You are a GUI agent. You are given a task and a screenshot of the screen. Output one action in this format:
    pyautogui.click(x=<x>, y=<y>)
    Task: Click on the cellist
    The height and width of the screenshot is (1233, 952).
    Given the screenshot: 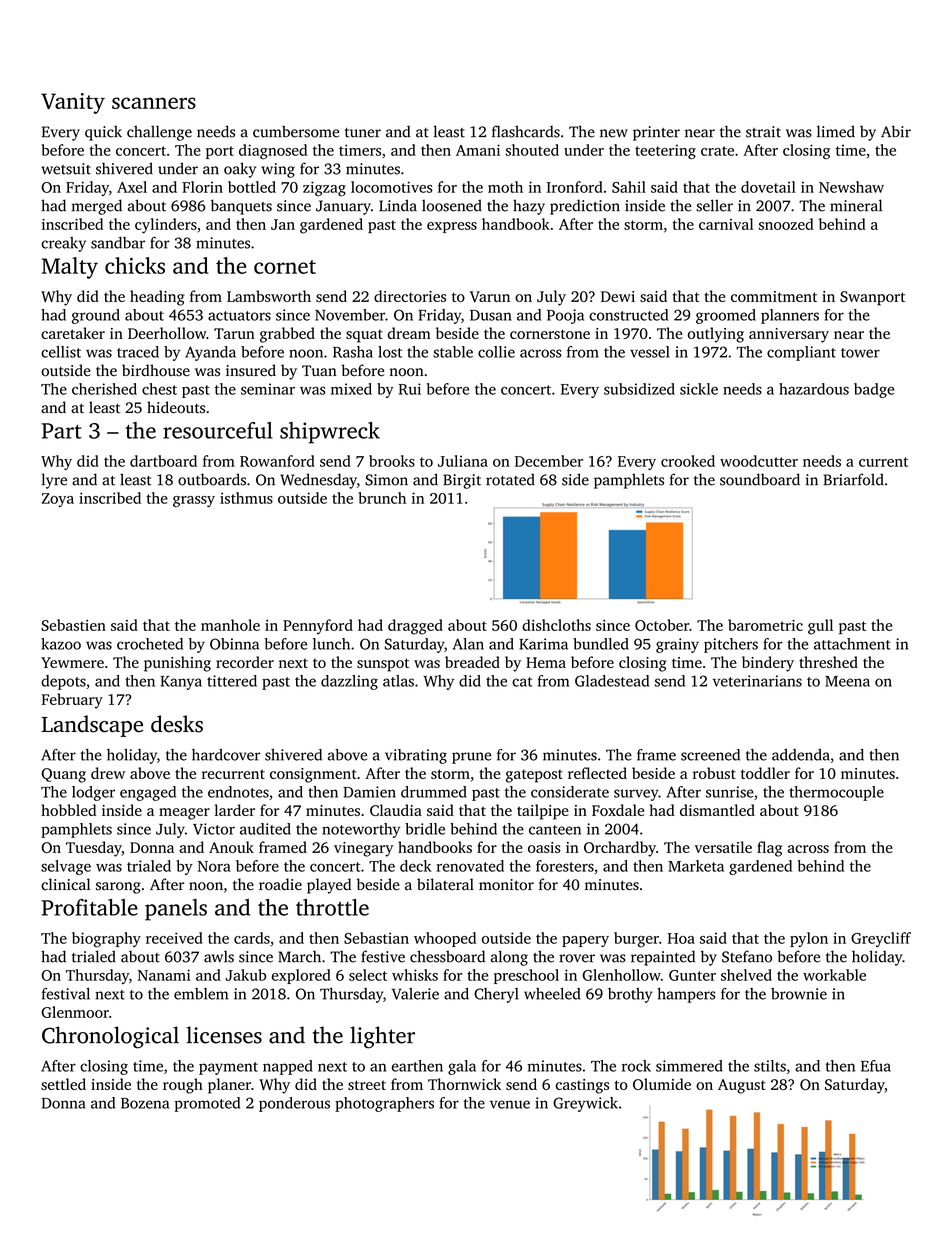 What is the action you would take?
    pyautogui.click(x=61, y=352)
